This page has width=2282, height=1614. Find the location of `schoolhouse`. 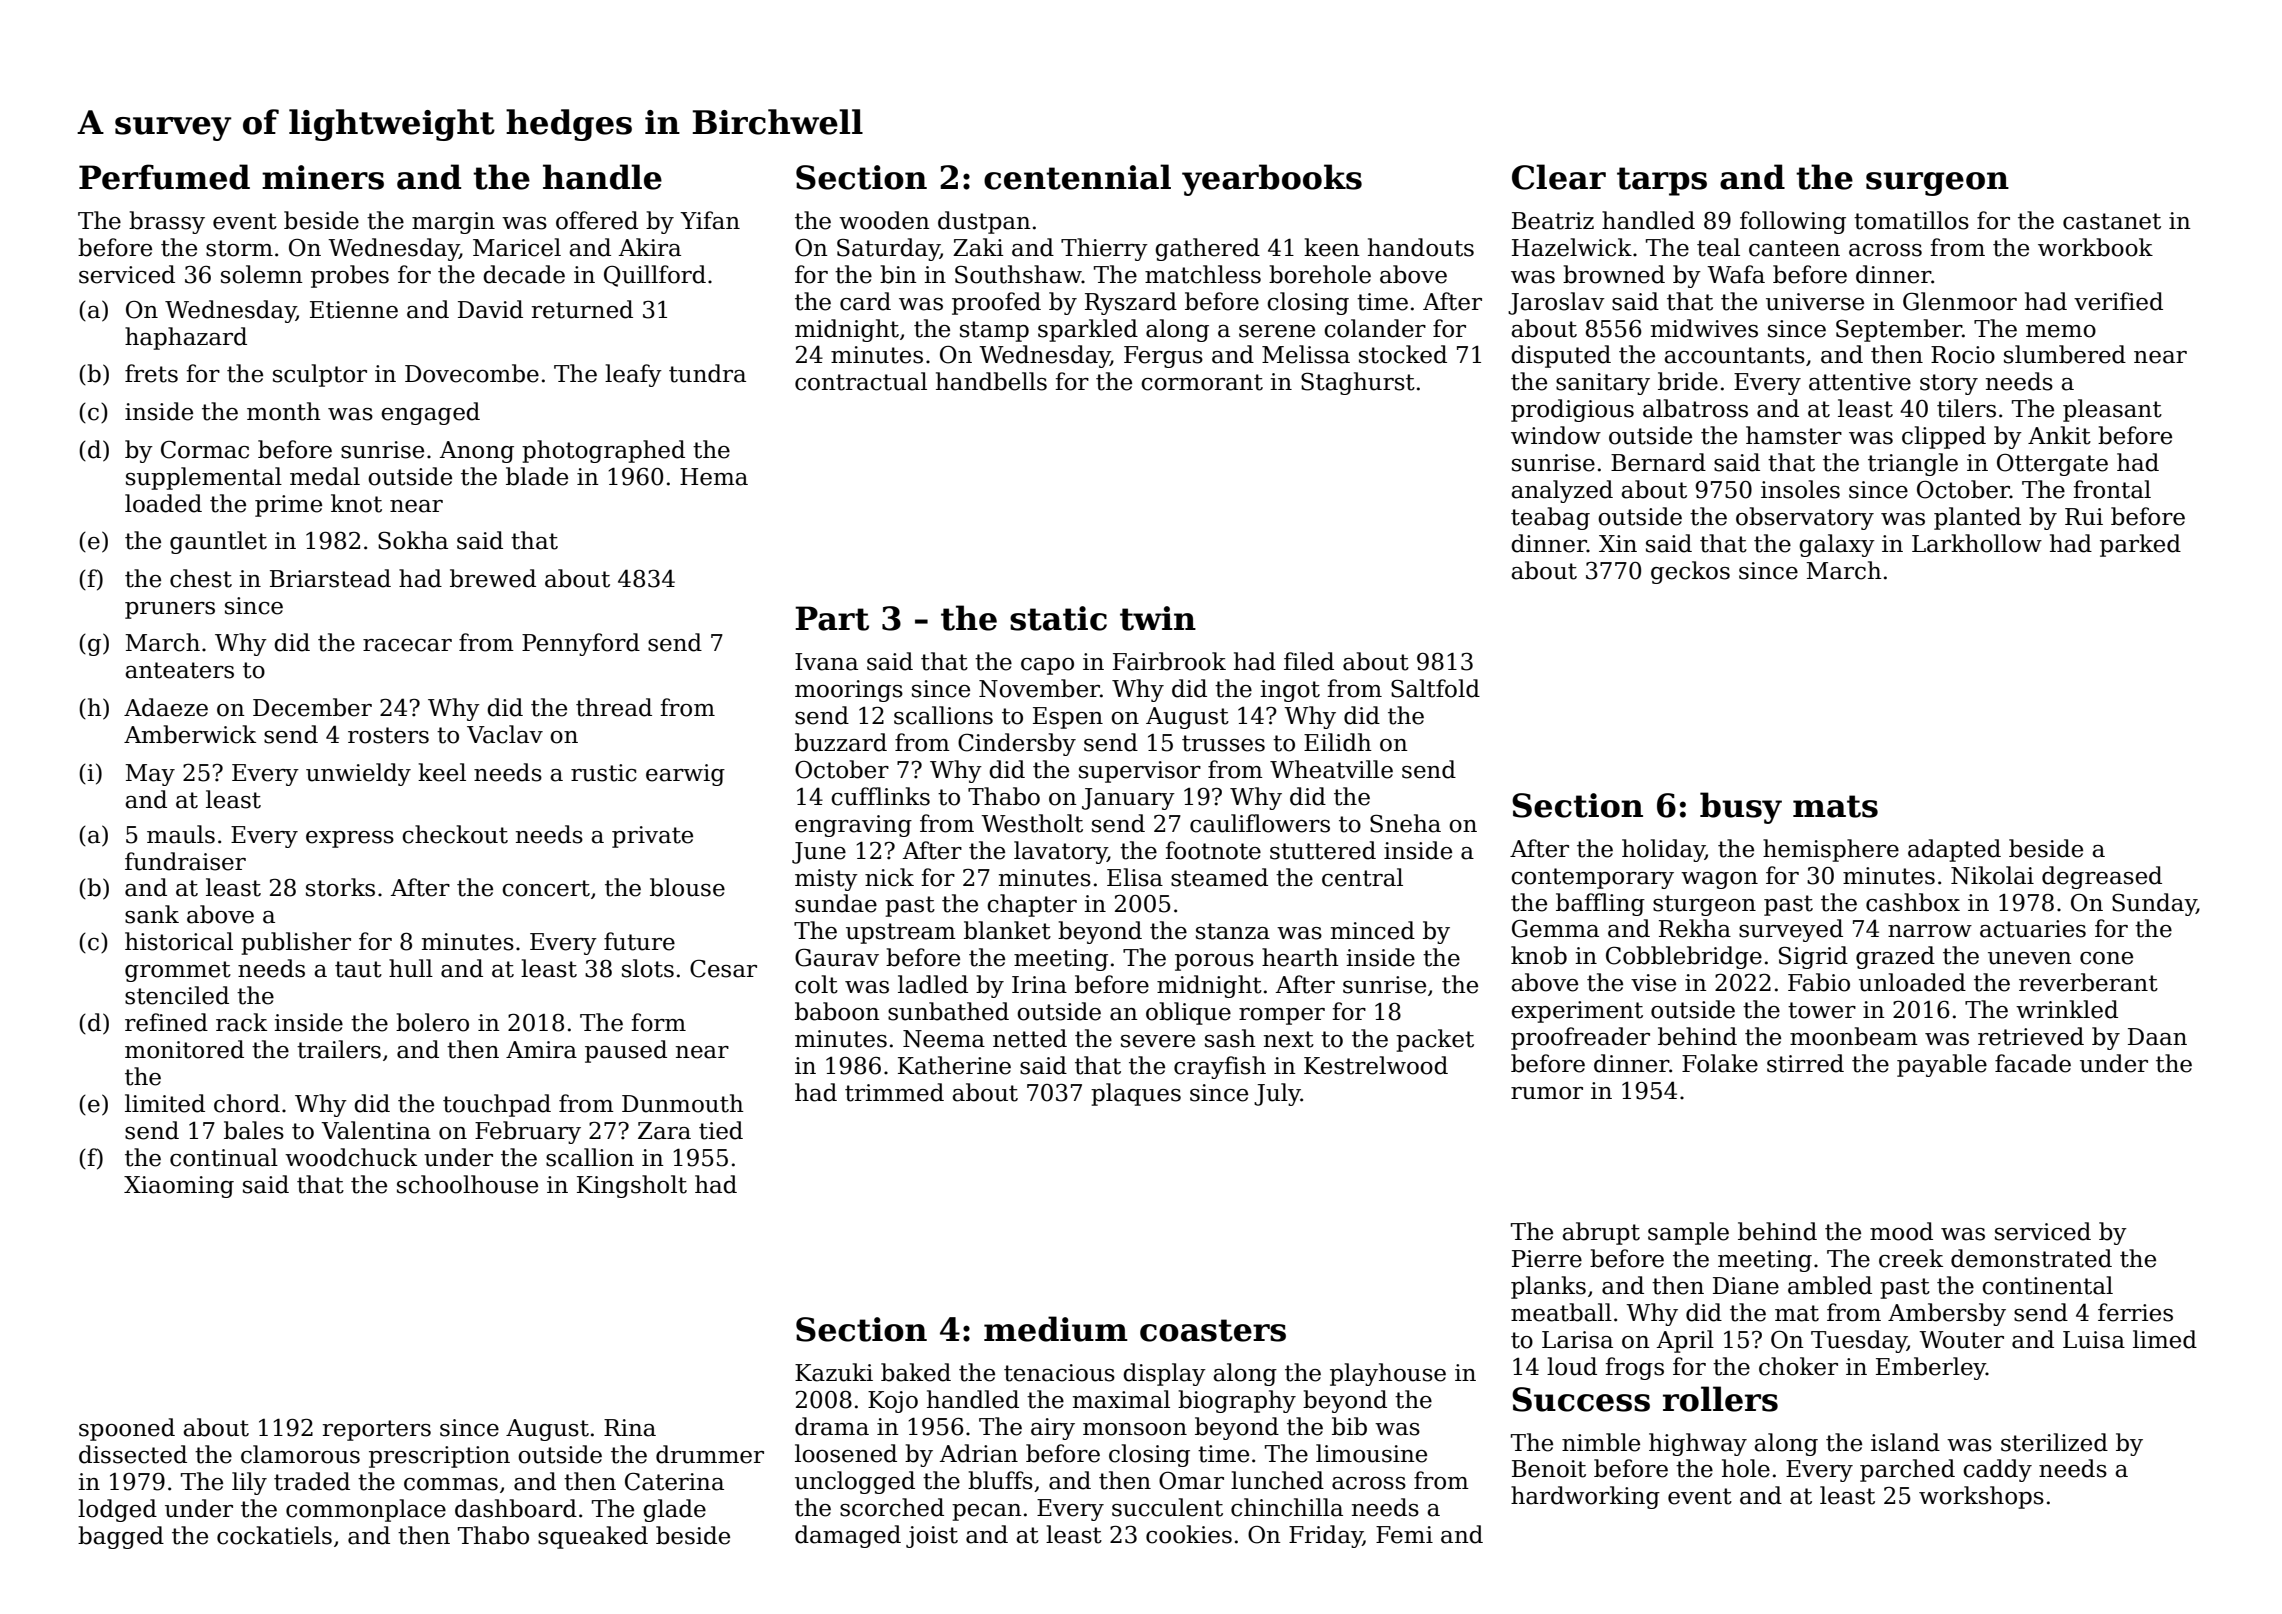

schoolhouse is located at coordinates (467, 1184).
